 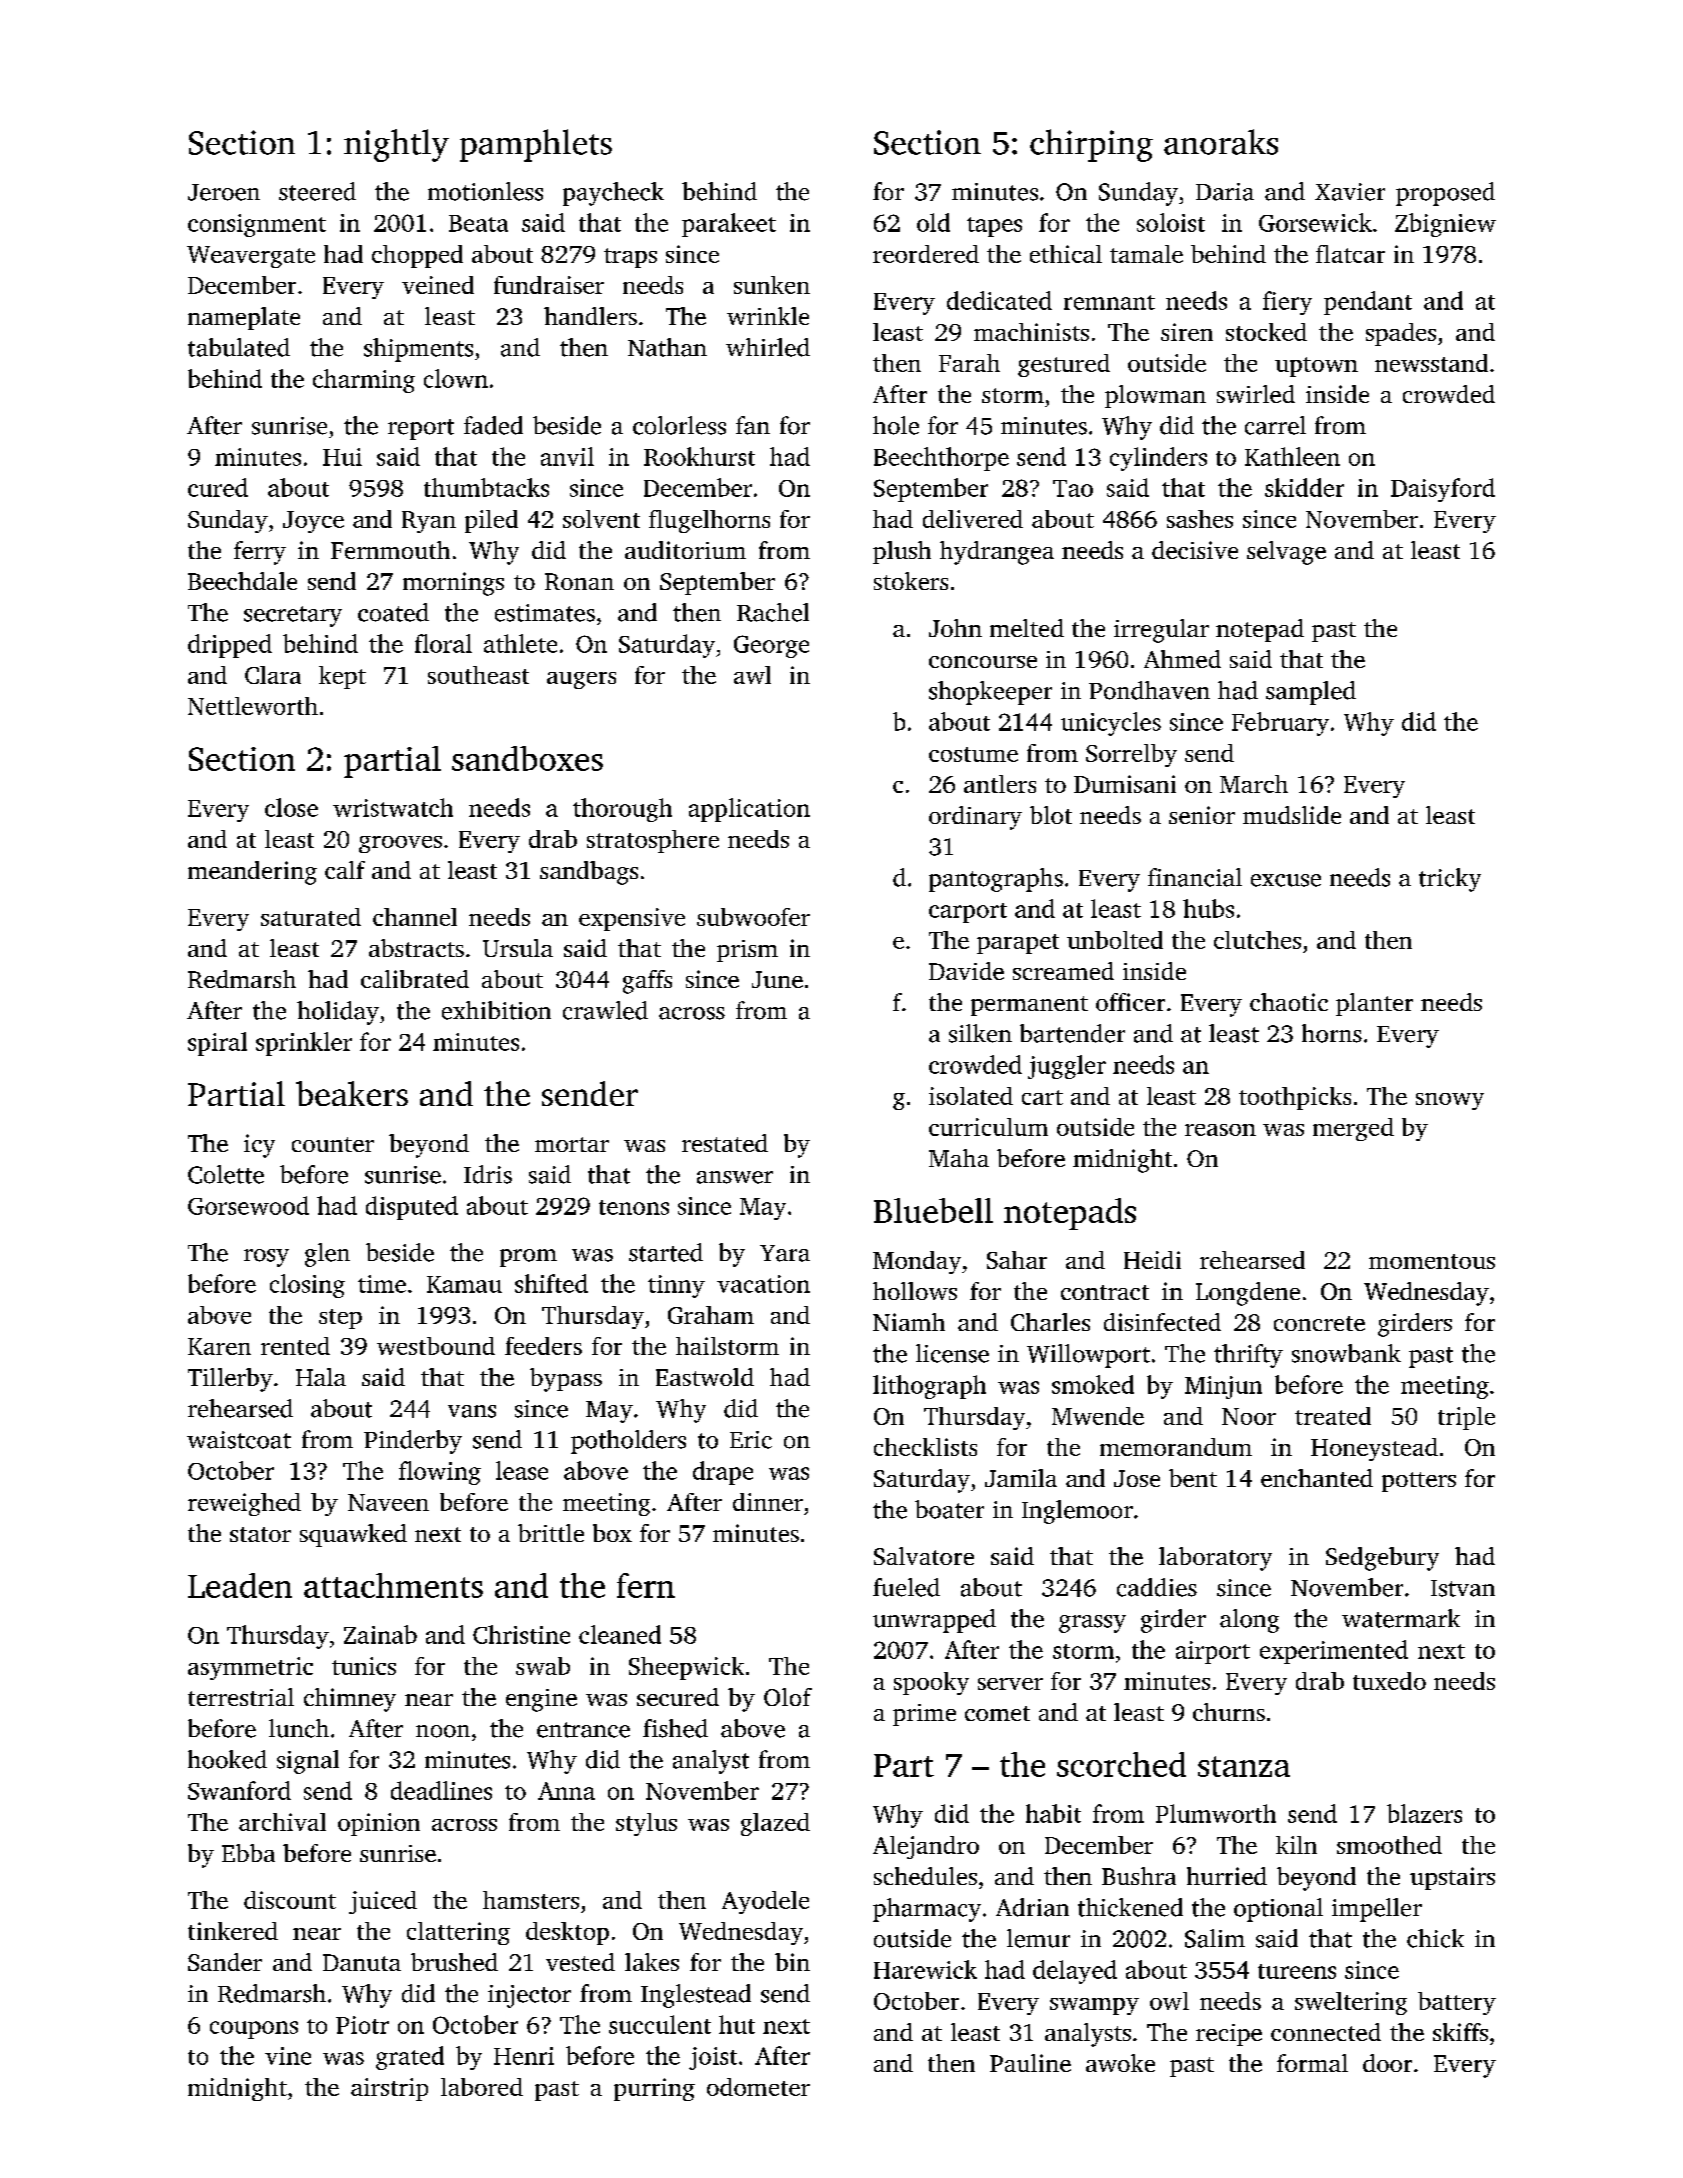 I want to click on odometer, so click(x=758, y=2087).
